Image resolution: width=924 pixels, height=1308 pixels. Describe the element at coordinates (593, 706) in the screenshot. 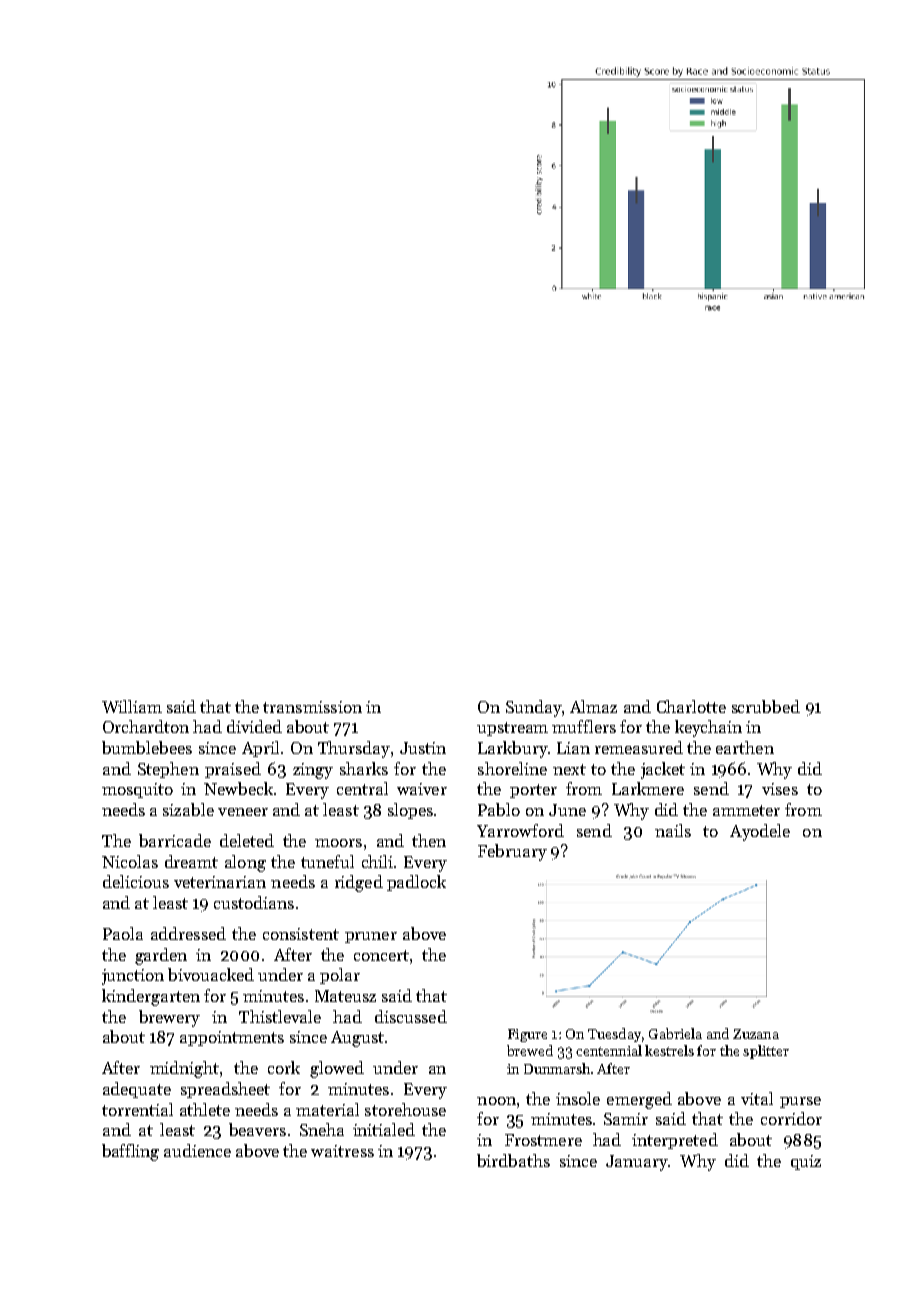

I see `Almaz` at that location.
